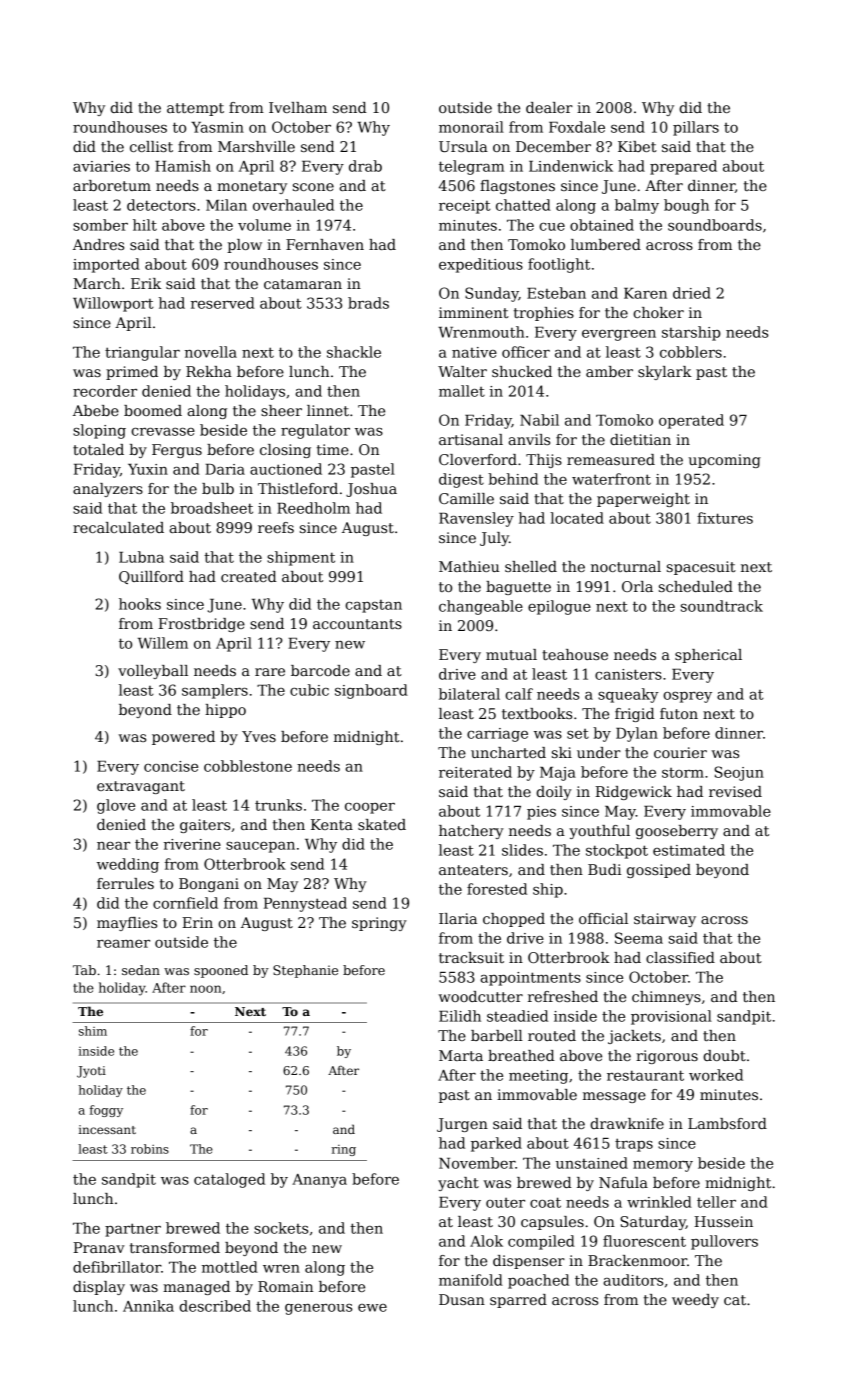  I want to click on upcoming, so click(725, 461).
